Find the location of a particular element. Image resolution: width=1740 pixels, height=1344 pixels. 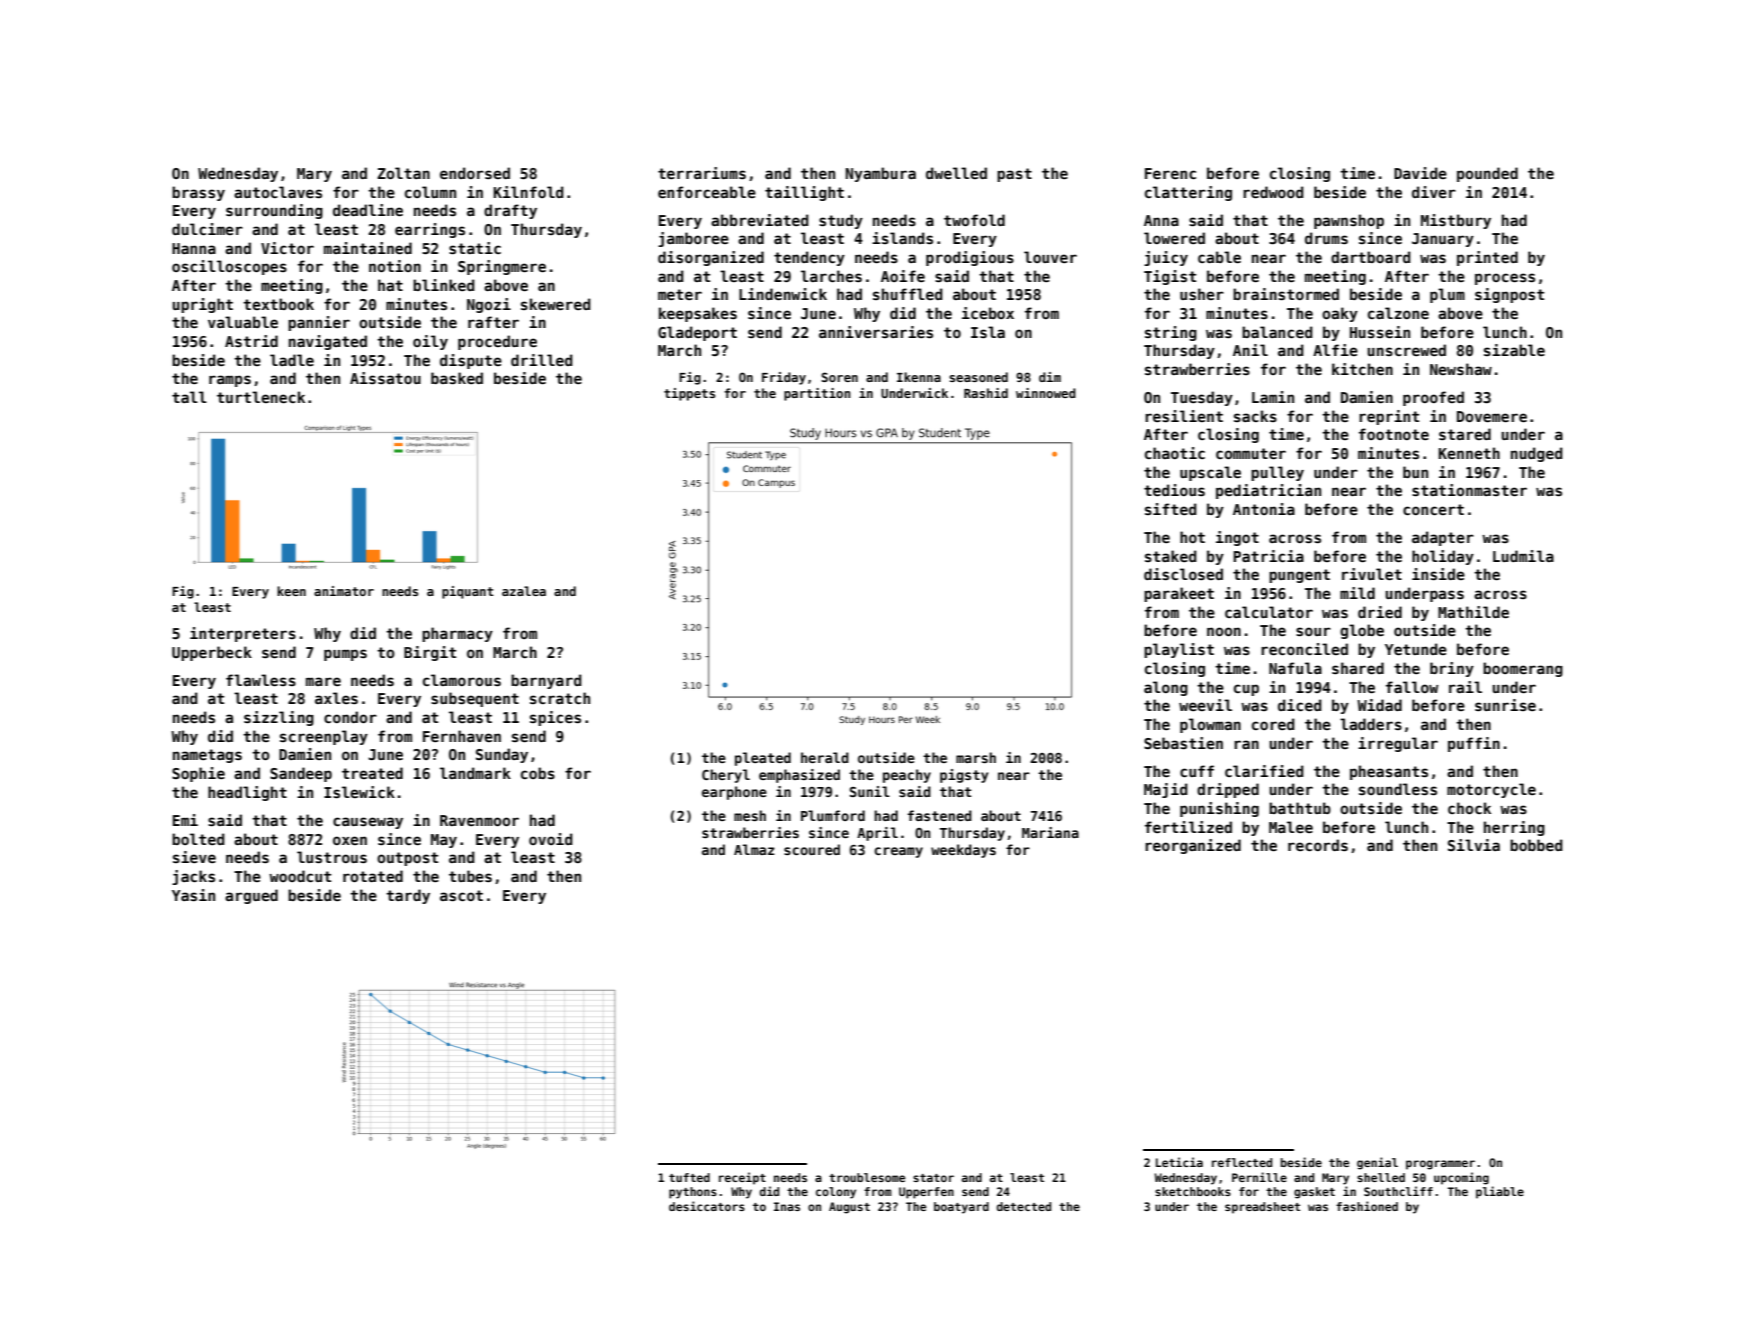

playlist is located at coordinates (1179, 650).
